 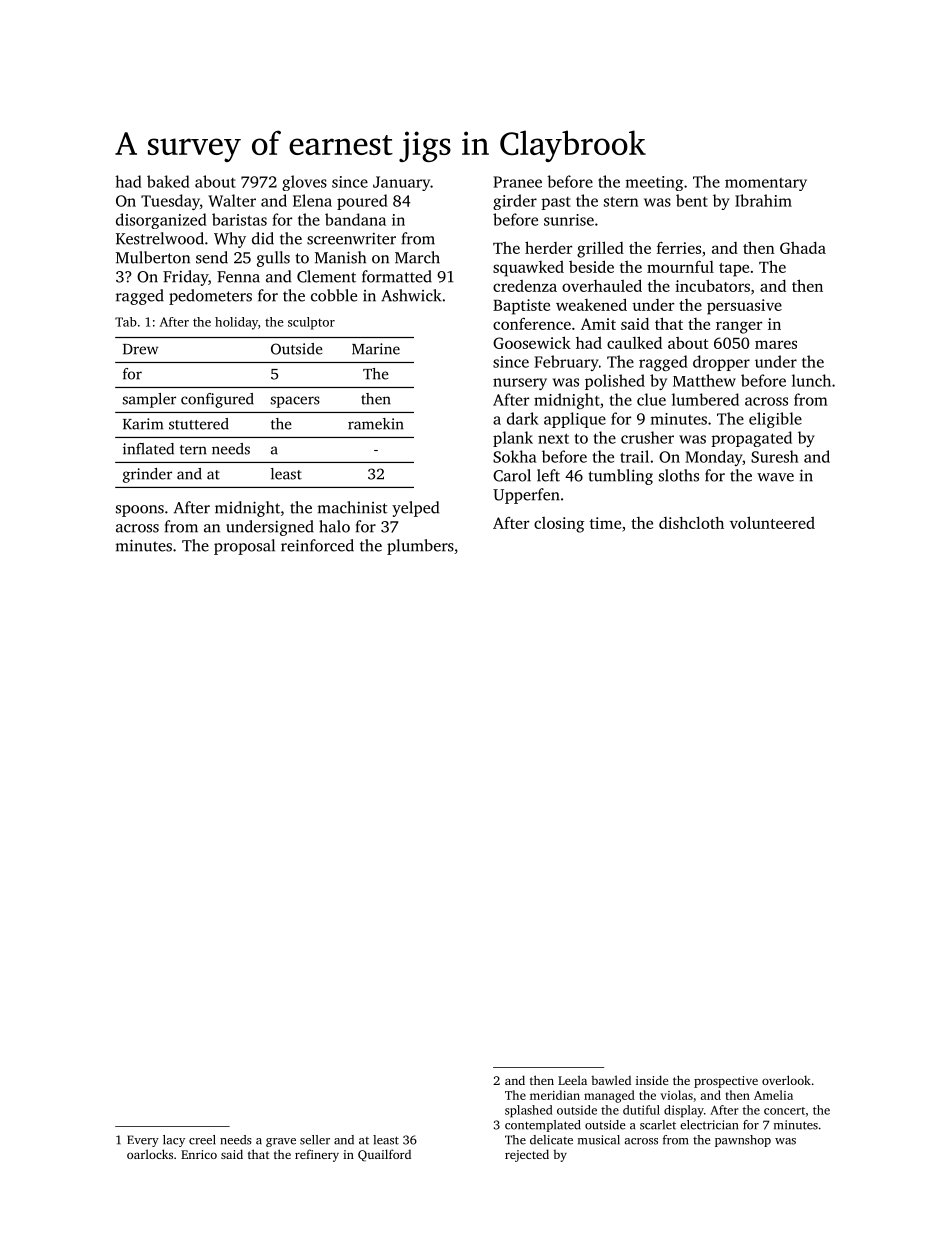 I want to click on pawnshop, so click(x=743, y=1141).
